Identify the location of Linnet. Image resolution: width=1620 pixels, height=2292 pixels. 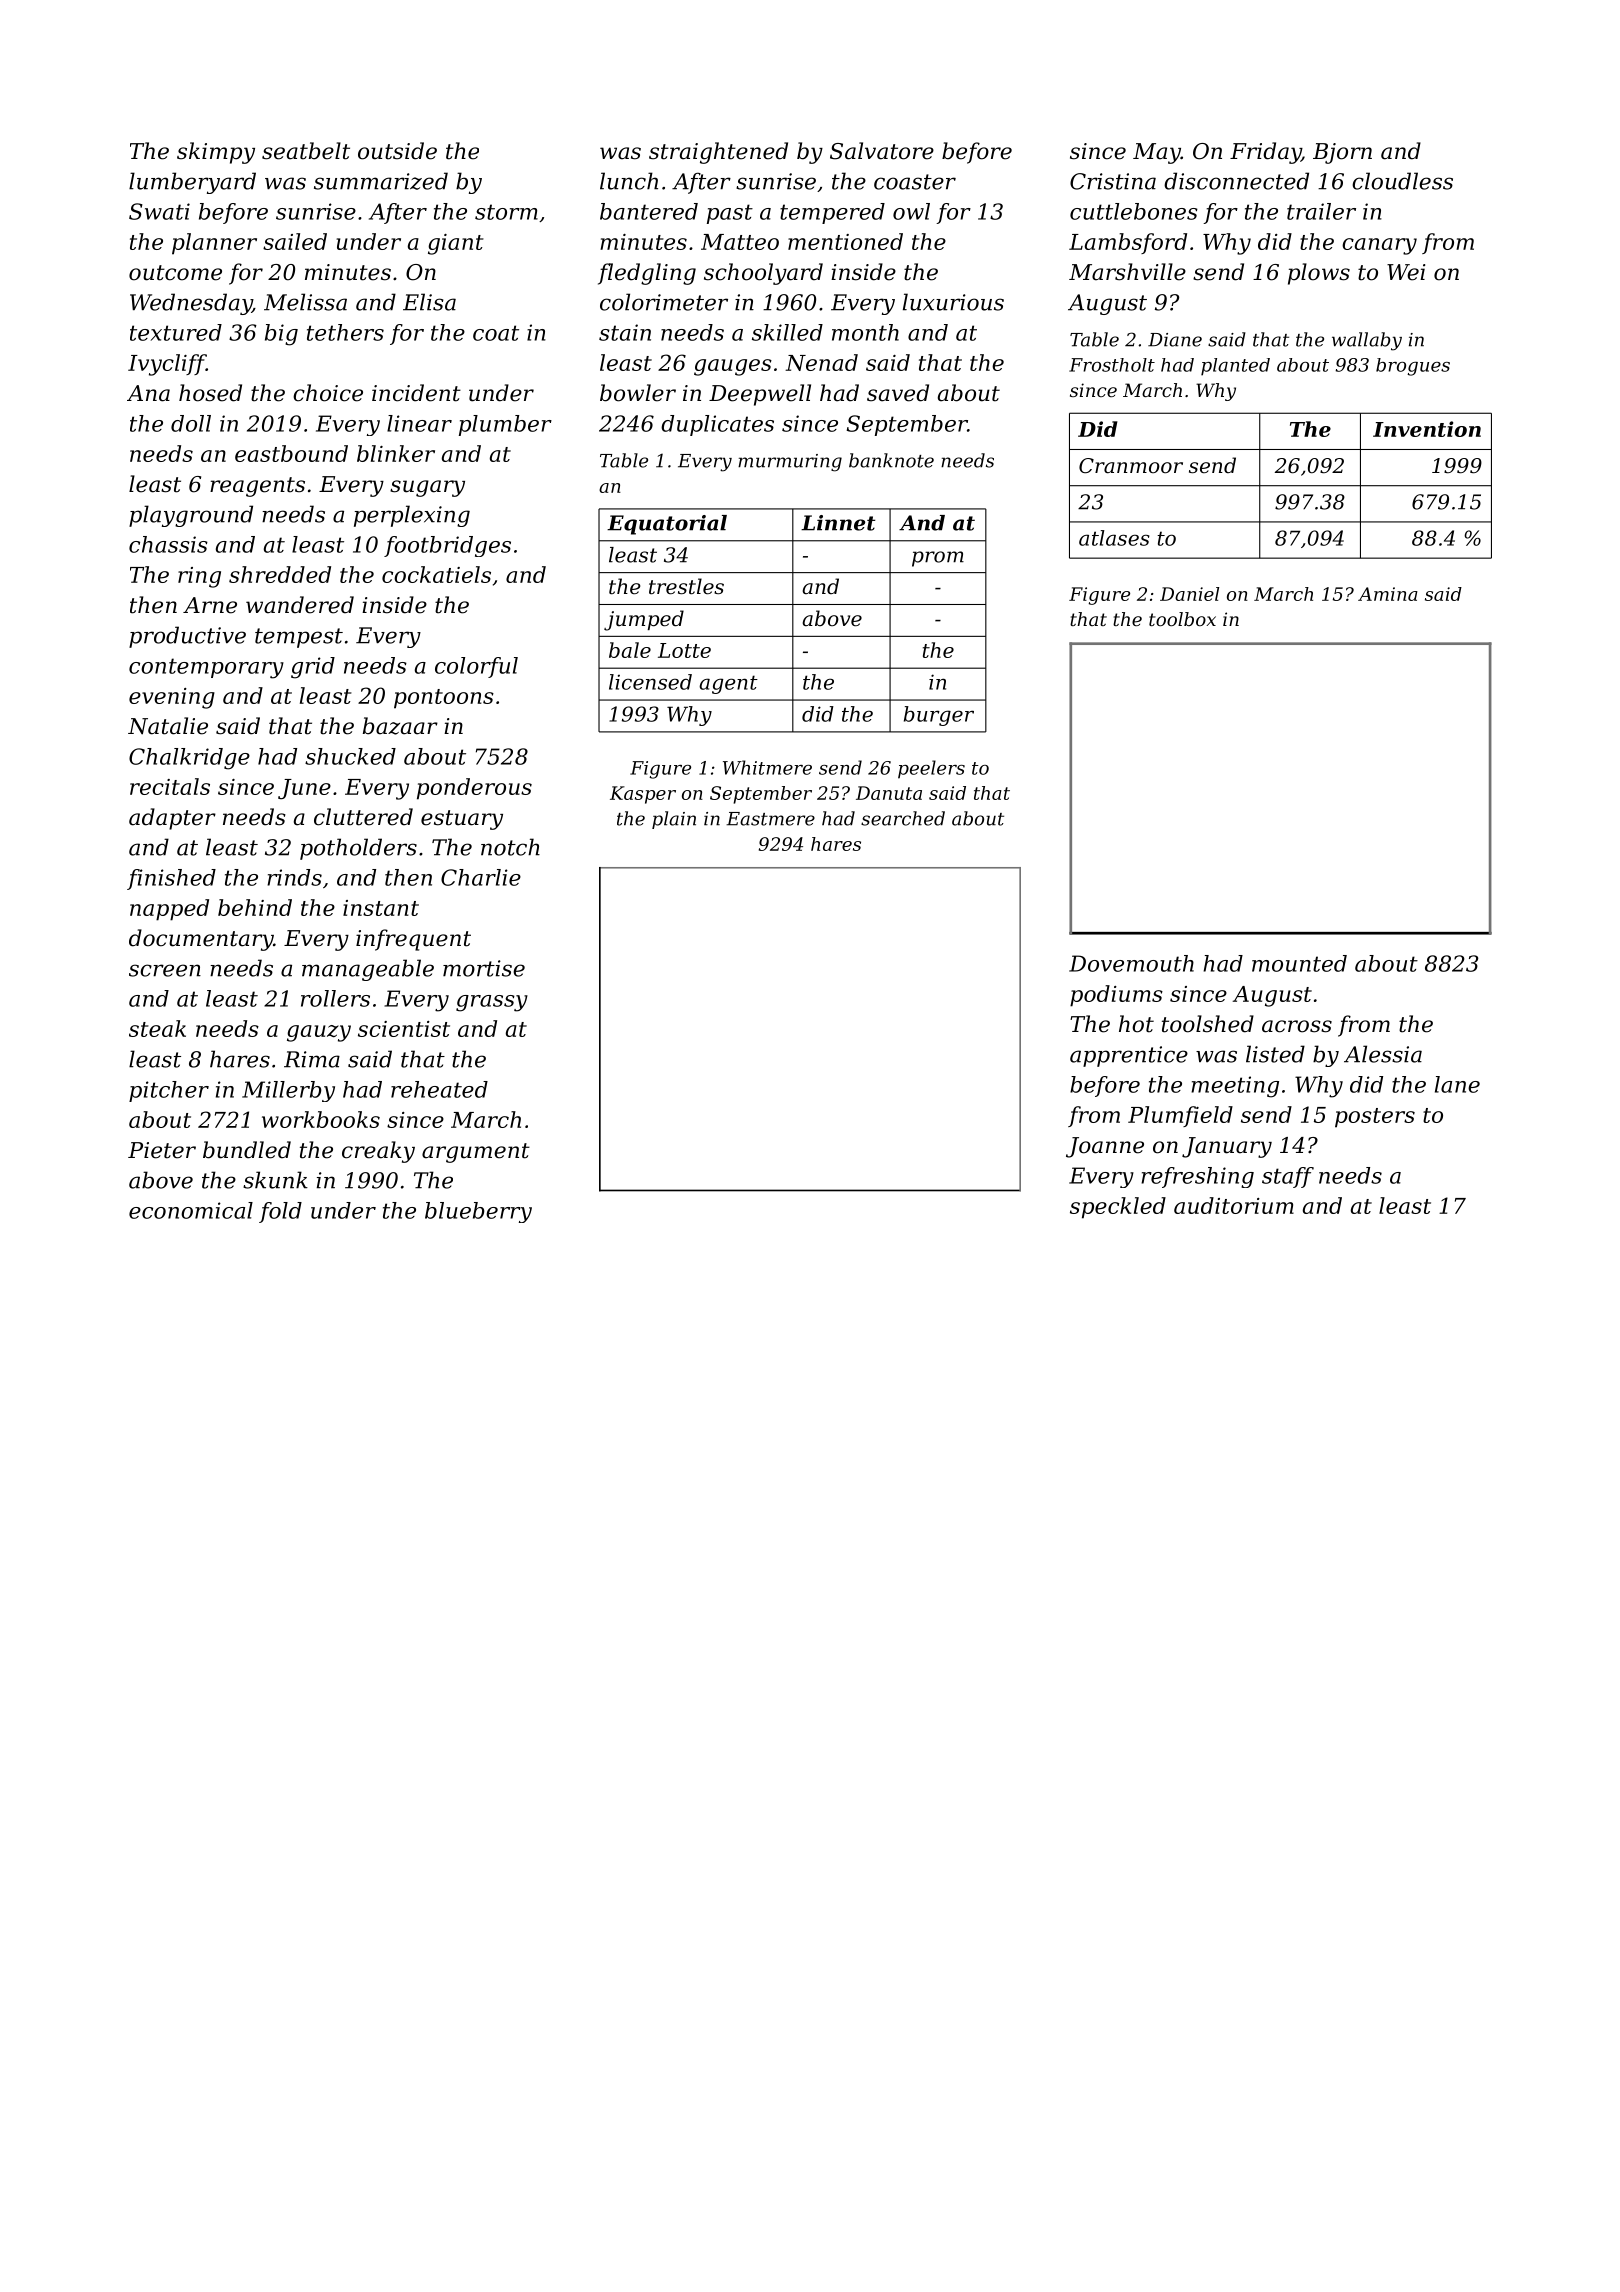
(838, 523).
